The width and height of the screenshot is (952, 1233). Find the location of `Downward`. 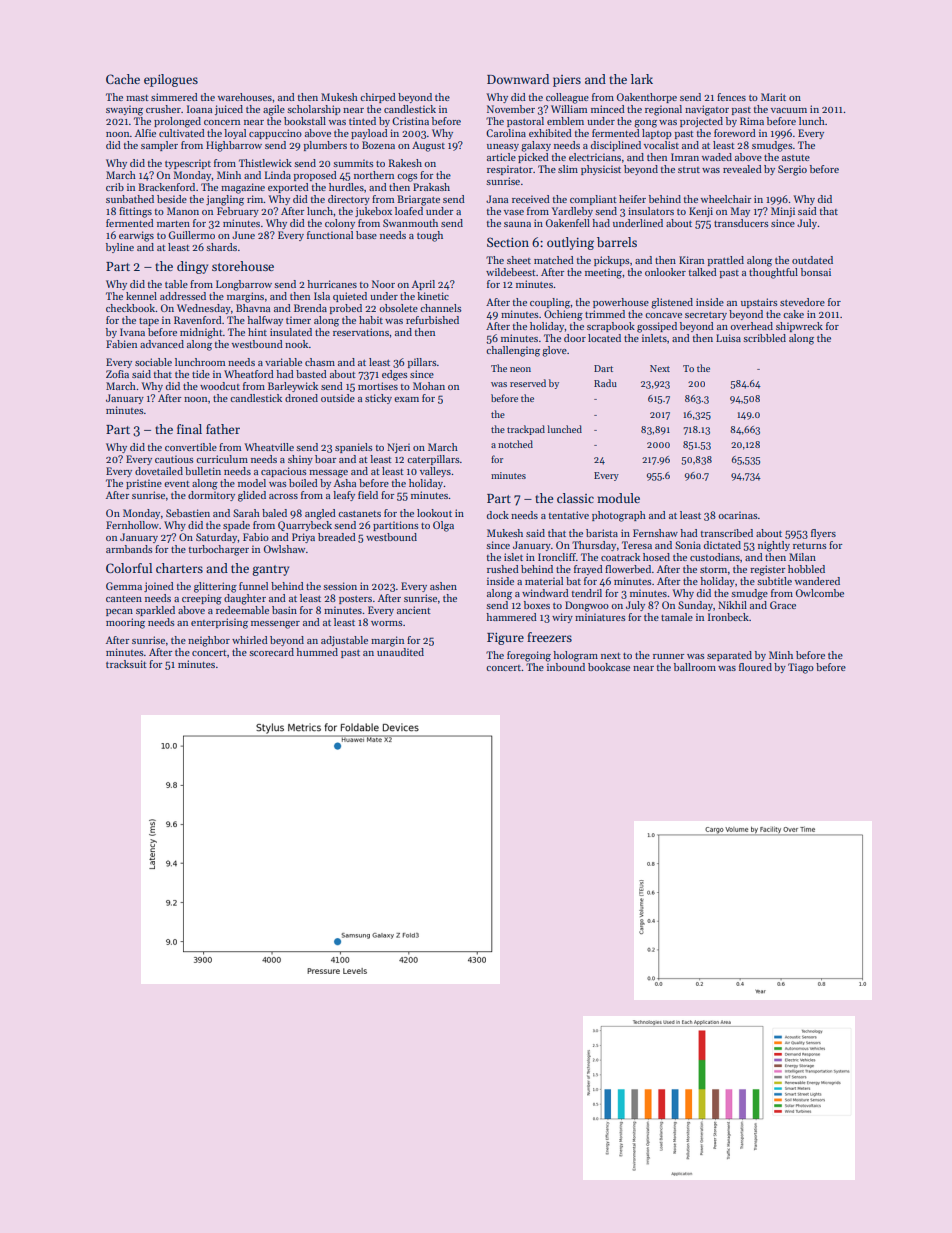

Downward is located at coordinates (518, 79).
